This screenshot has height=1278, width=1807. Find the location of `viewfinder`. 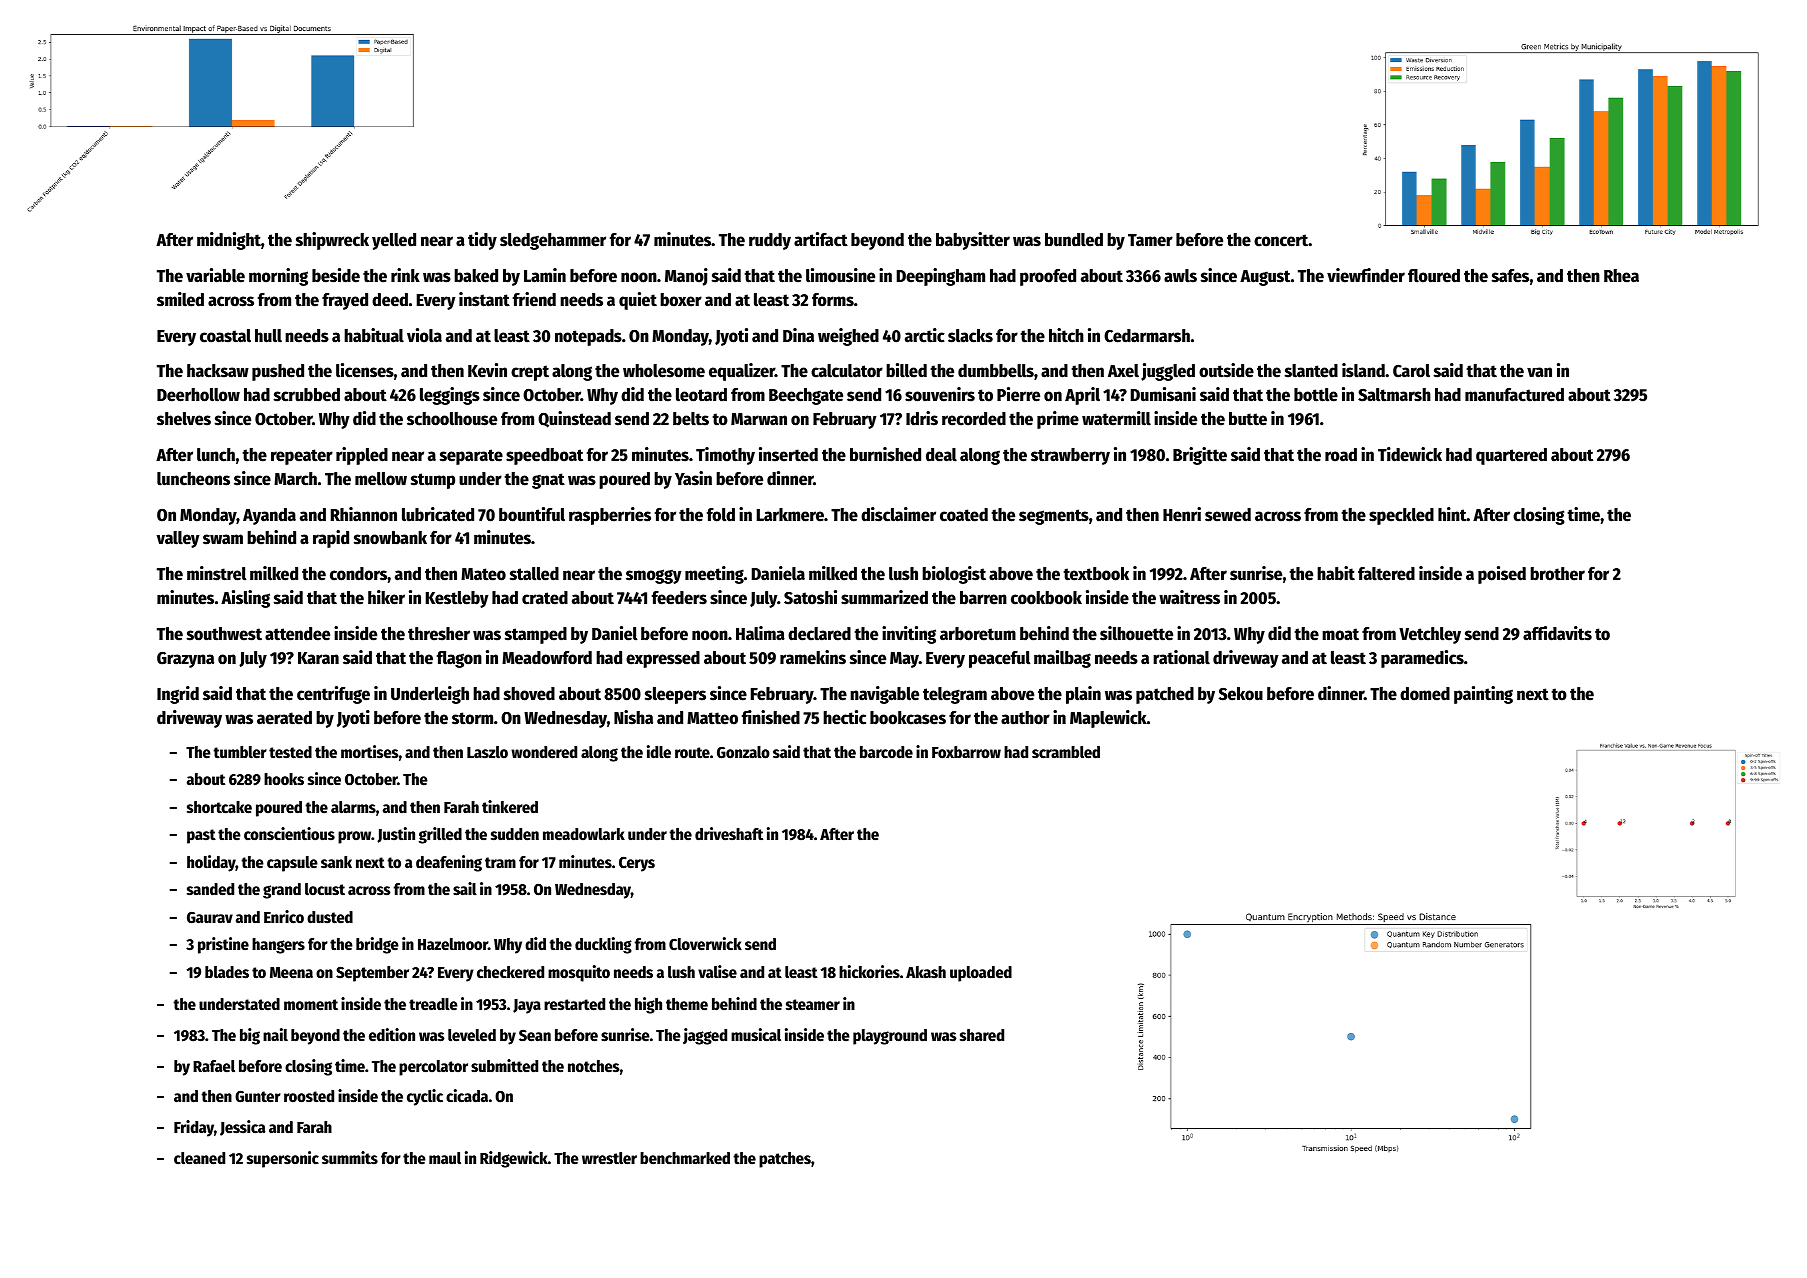

viewfinder is located at coordinates (1366, 275).
